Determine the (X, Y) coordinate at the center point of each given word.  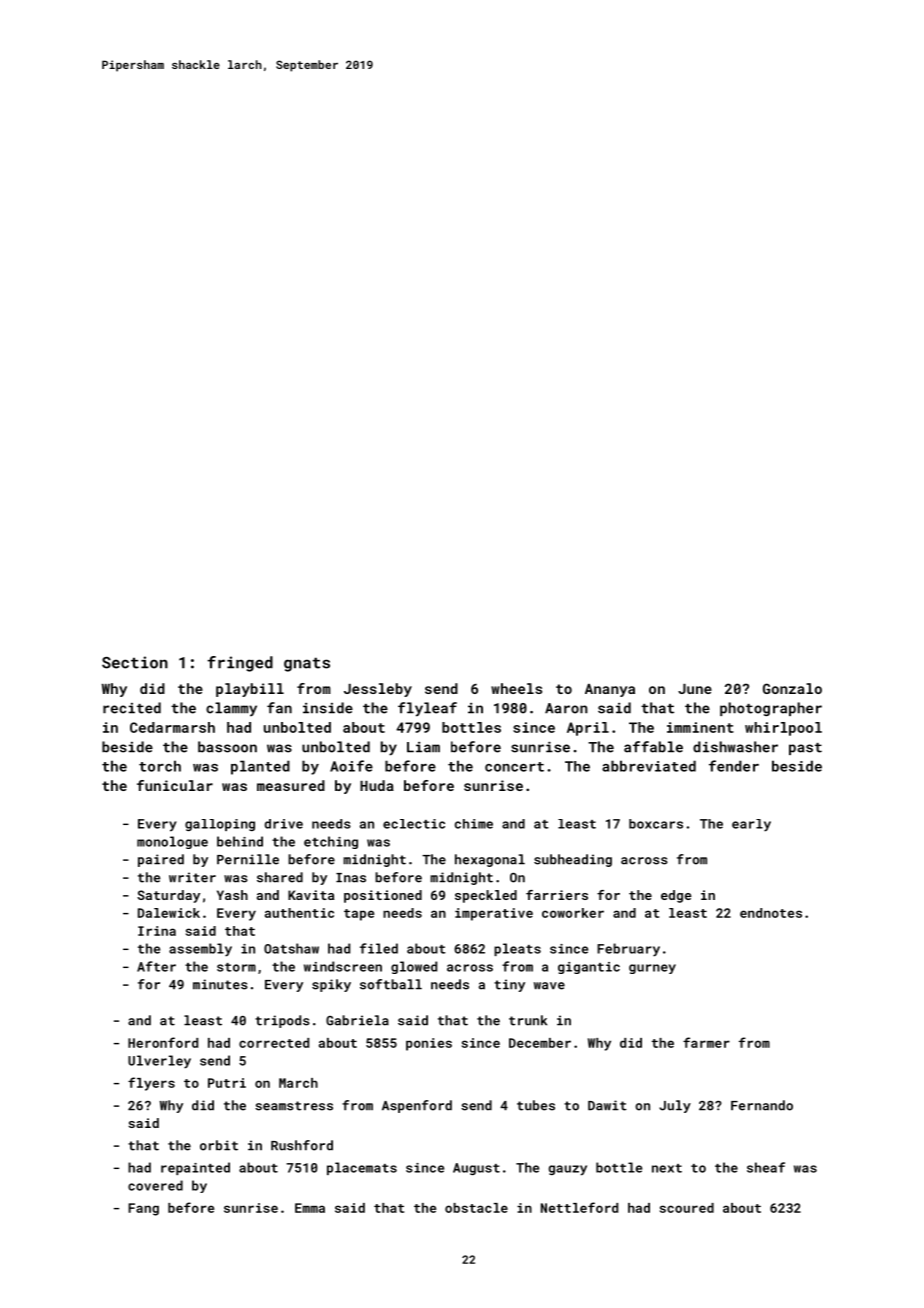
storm (236, 967)
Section (135, 662)
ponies (429, 1044)
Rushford (302, 1145)
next (667, 1168)
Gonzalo (792, 688)
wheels (516, 688)
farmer (706, 1042)
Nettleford (579, 1207)
